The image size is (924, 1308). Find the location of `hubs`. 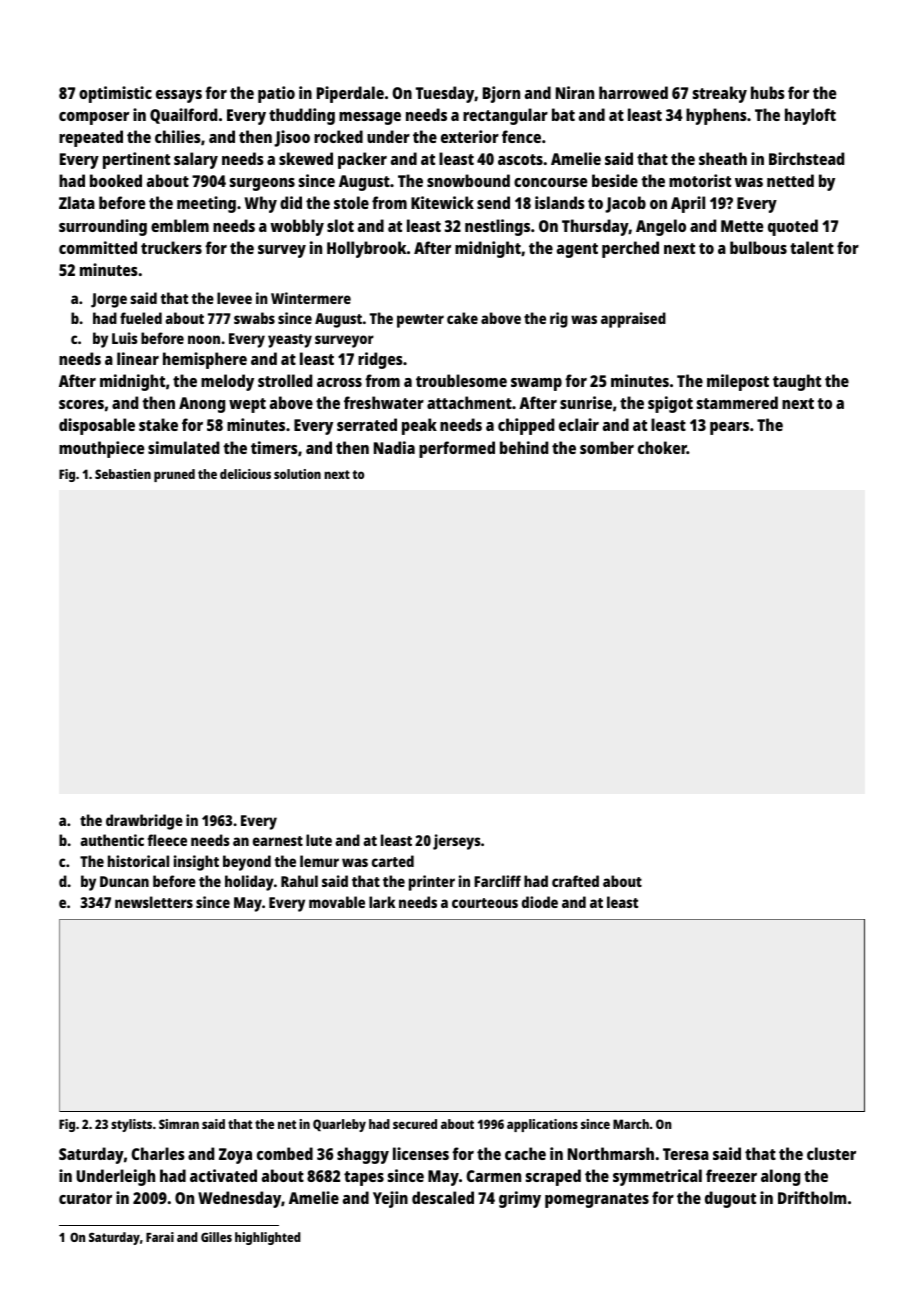

hubs is located at coordinates (768, 92).
